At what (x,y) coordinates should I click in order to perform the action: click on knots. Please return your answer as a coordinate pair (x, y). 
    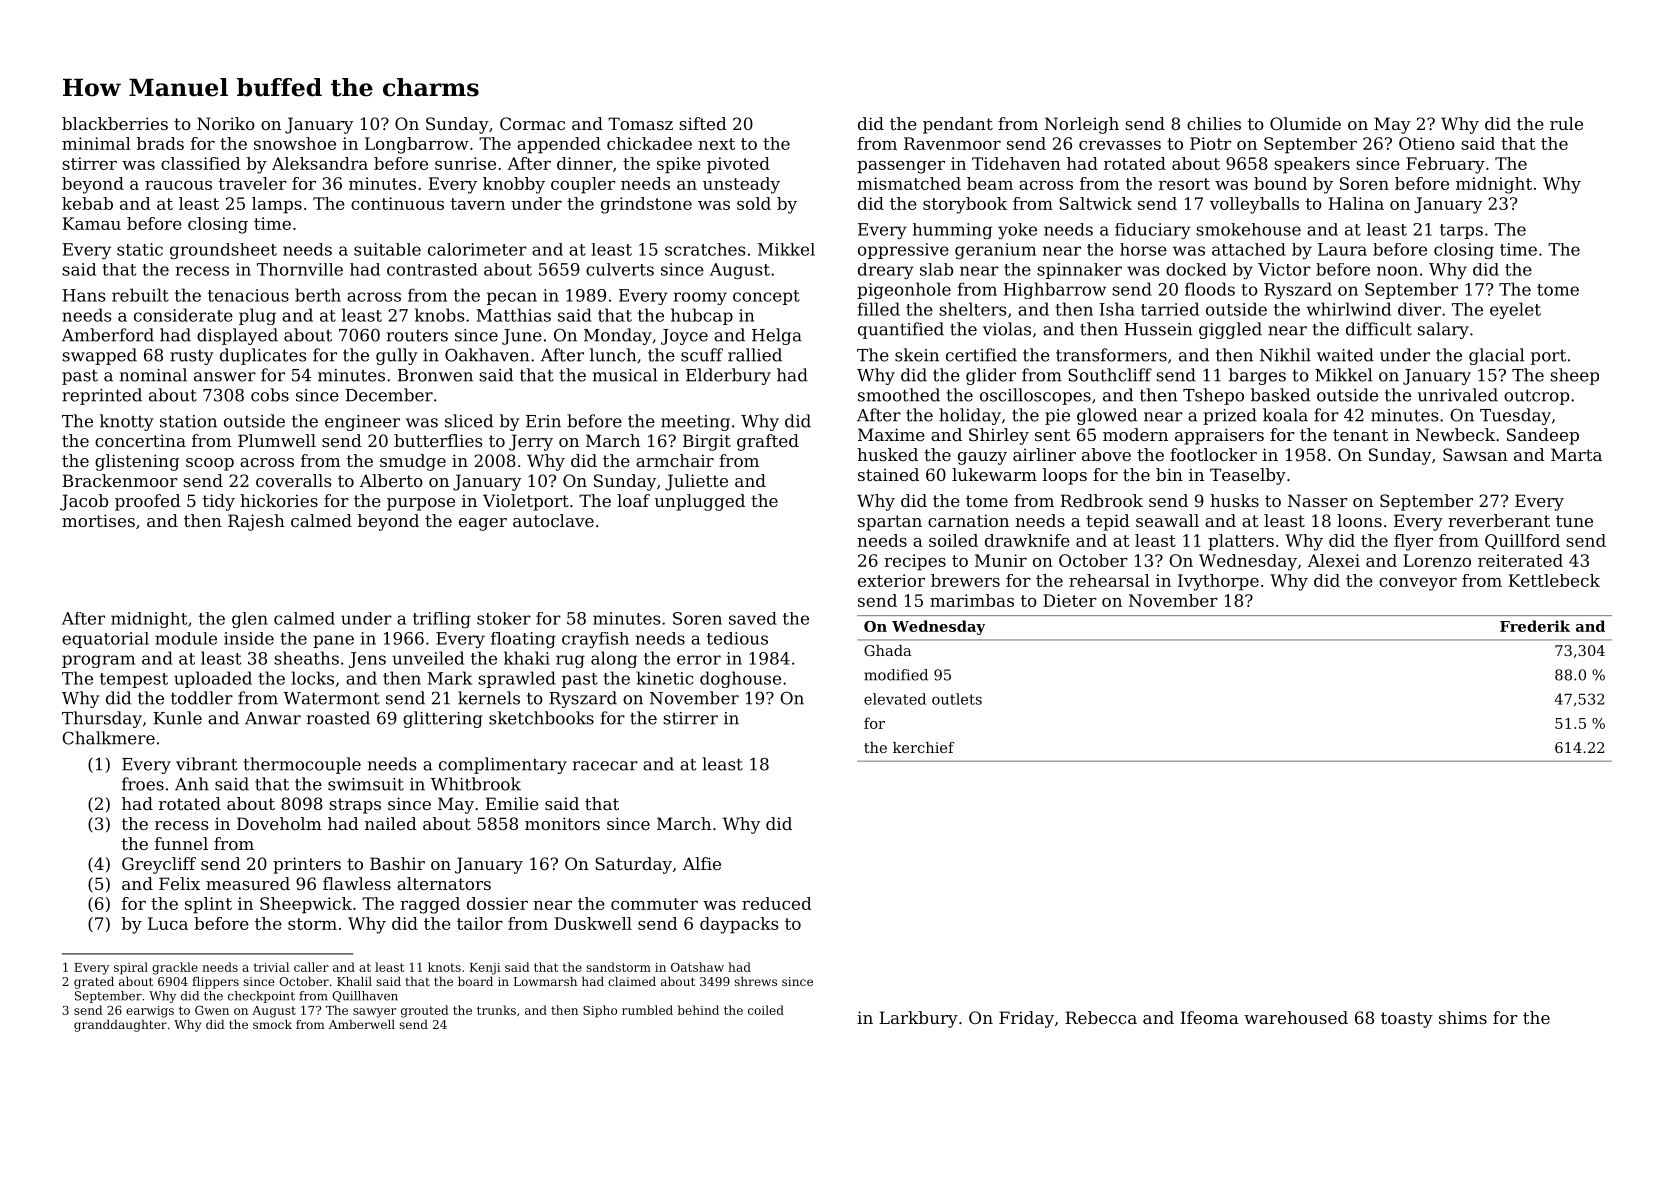
    Looking at the image, I should click on (444, 967).
